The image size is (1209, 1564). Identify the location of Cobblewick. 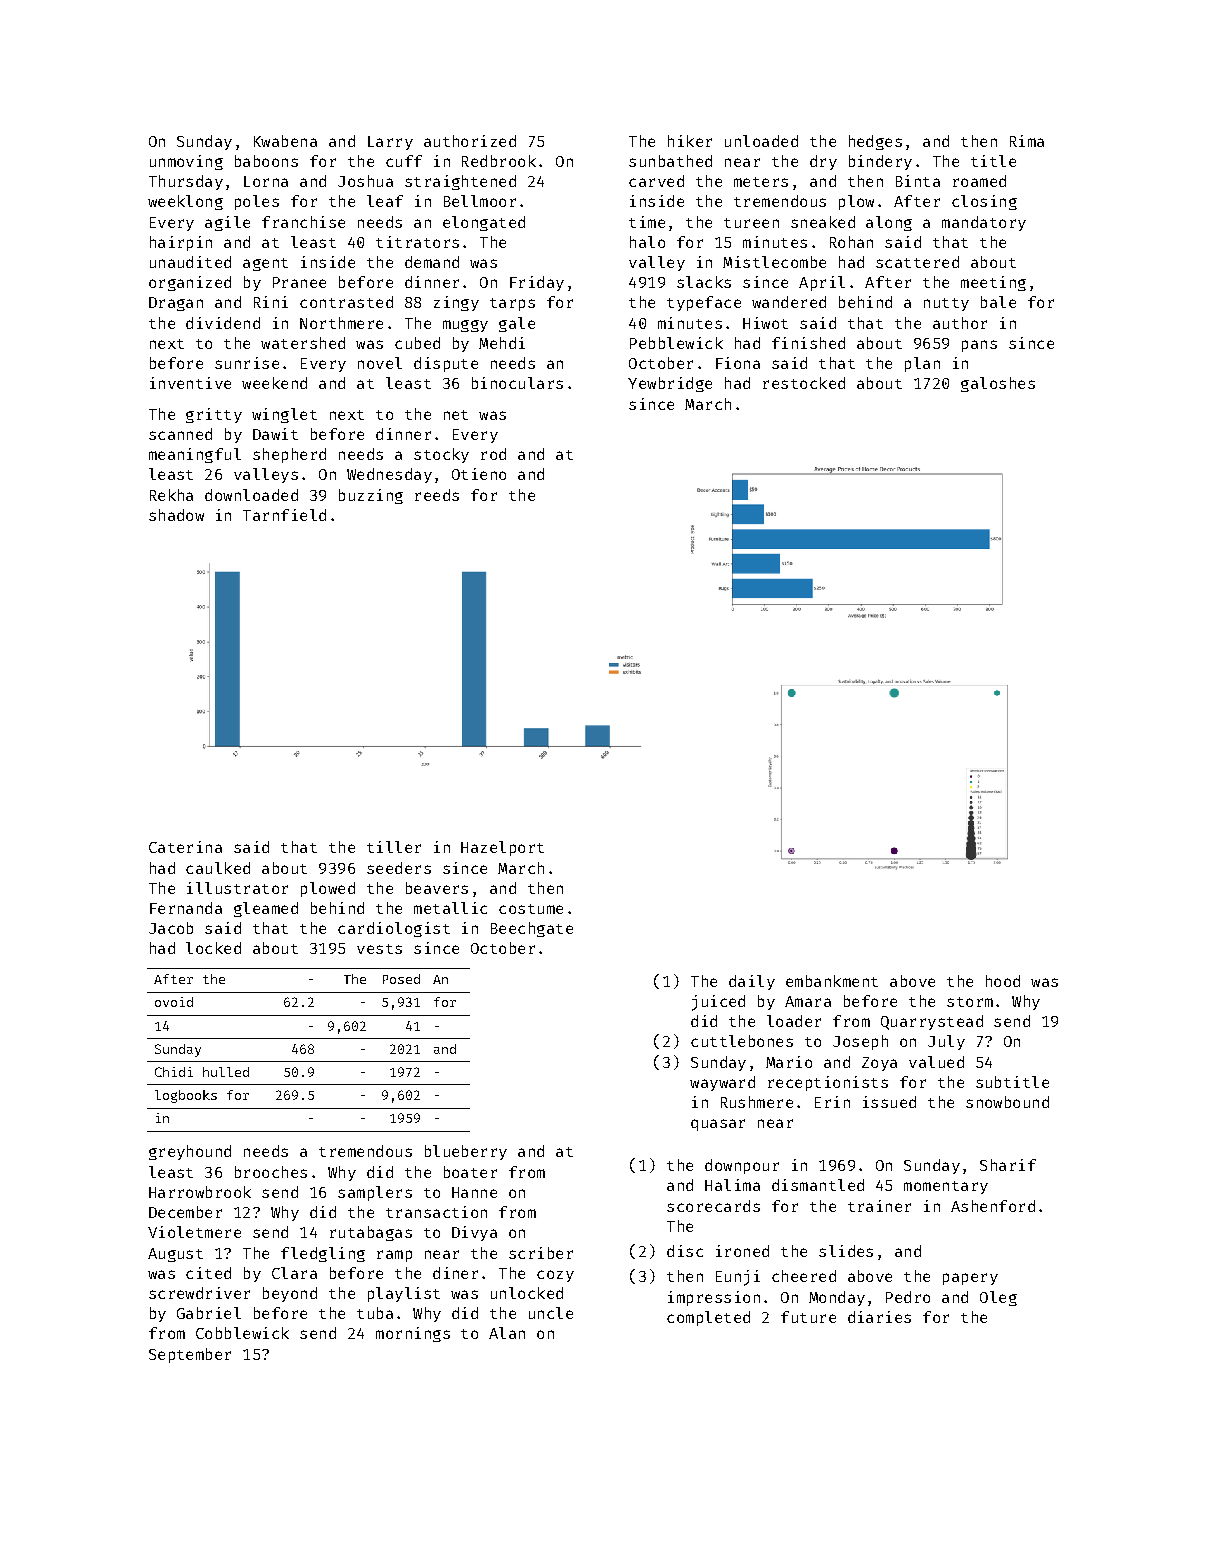
(242, 1333).
